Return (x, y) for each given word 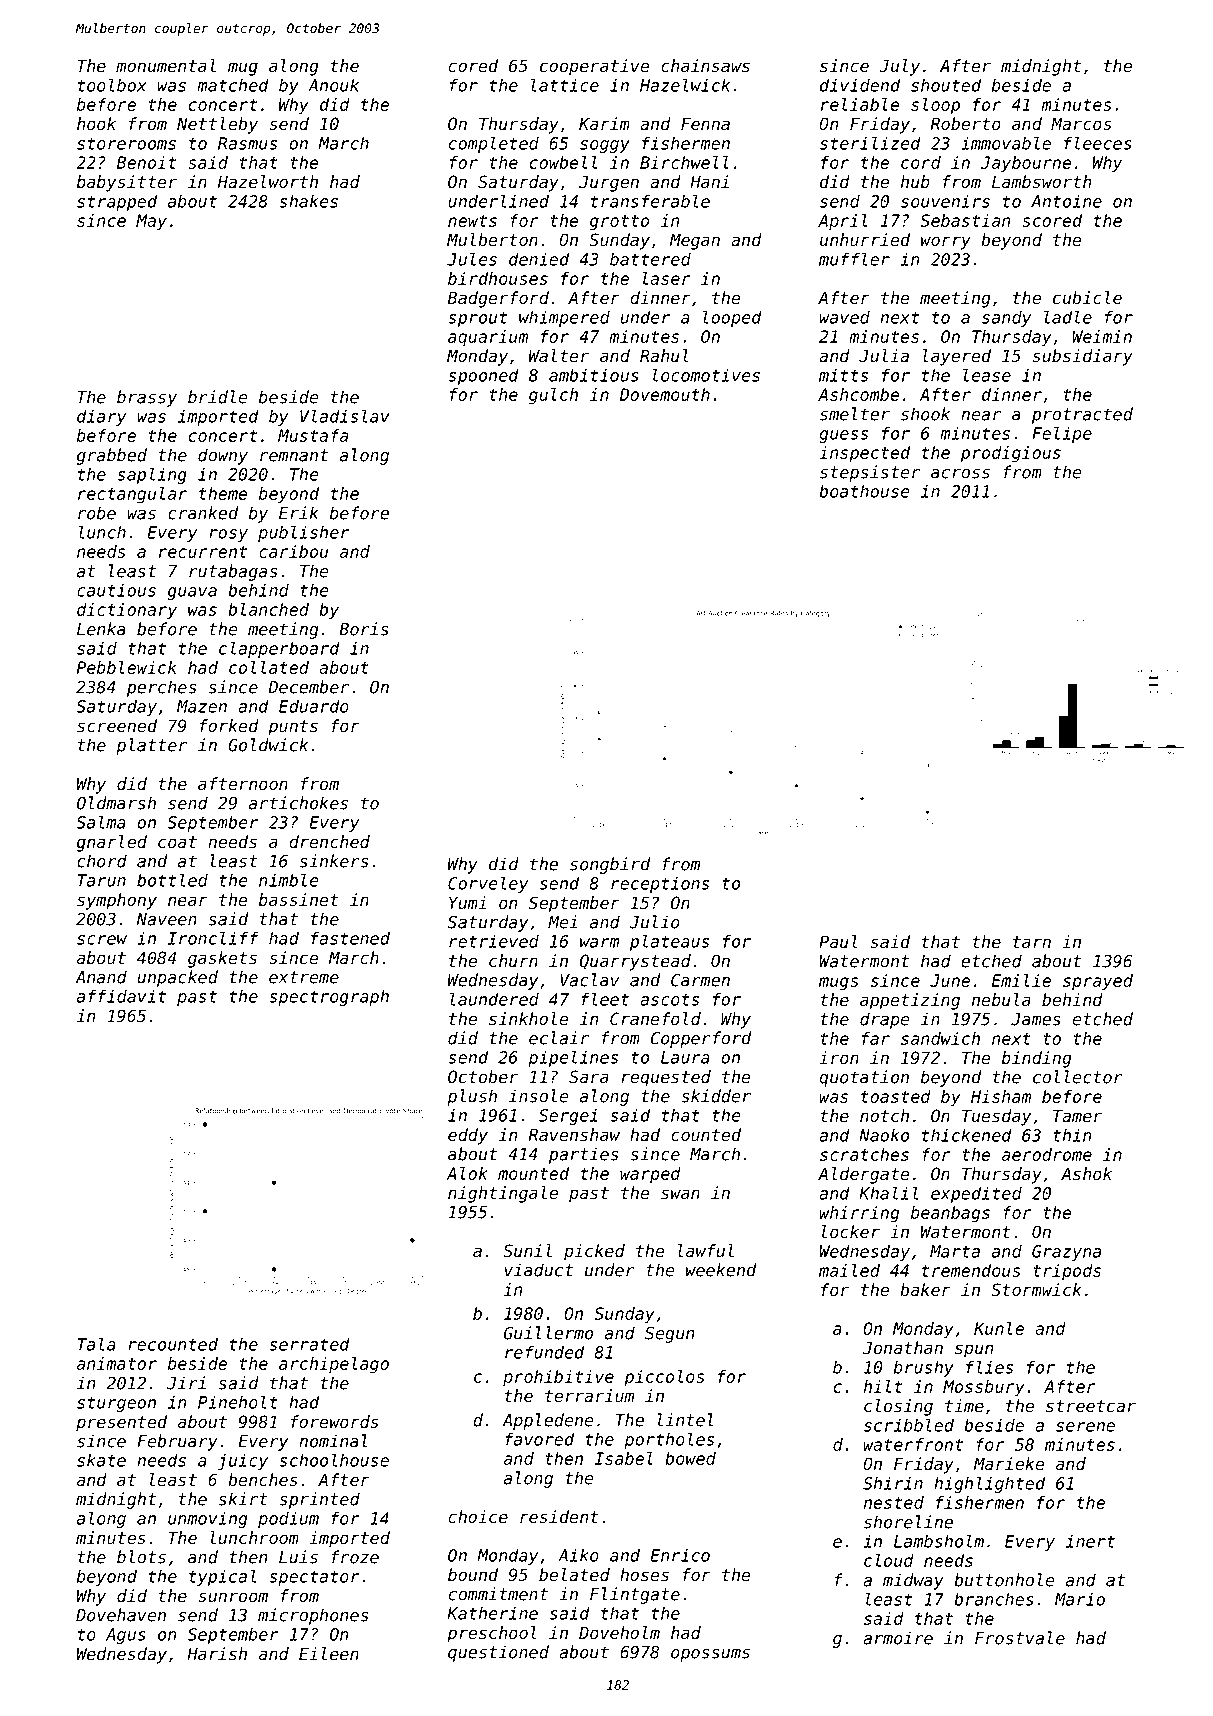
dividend (860, 85)
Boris (364, 629)
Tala (96, 1344)
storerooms (126, 143)
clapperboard (279, 649)
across (960, 474)
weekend (721, 1270)
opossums (710, 1655)
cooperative (594, 67)
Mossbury (984, 1388)
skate (101, 1460)
